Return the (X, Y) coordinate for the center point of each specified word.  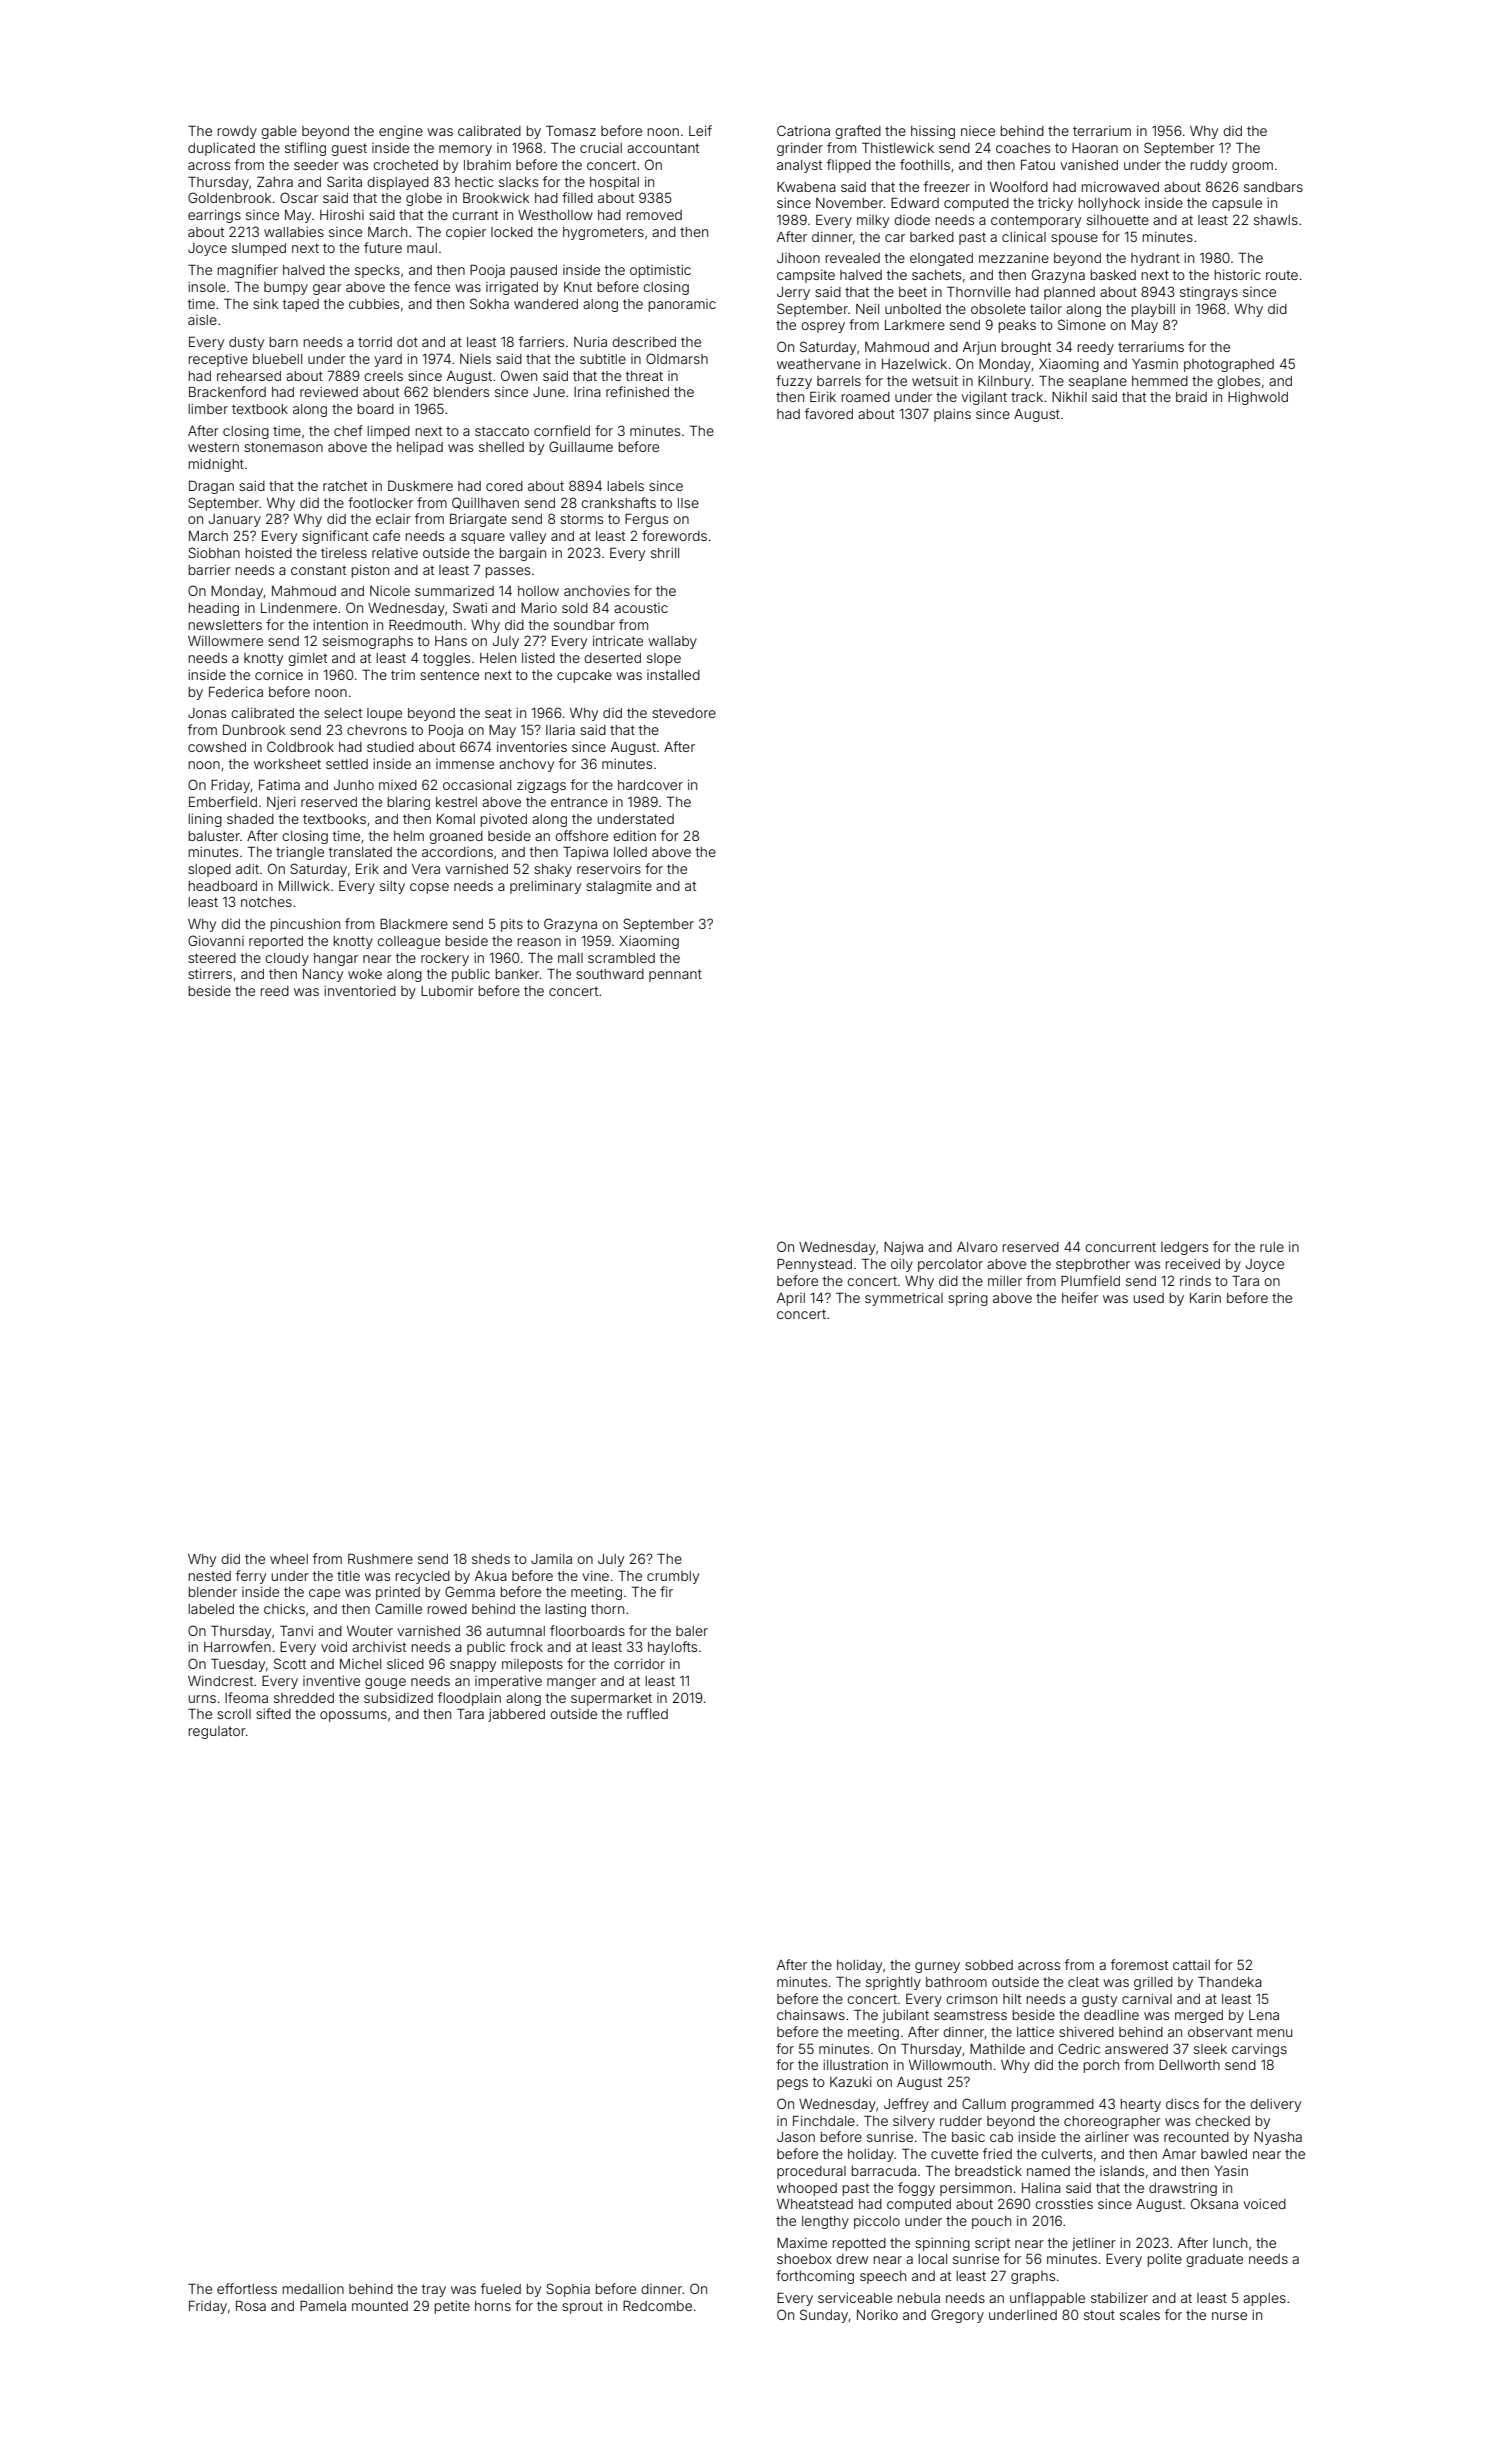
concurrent (1120, 1247)
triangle (300, 853)
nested (209, 1576)
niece (978, 131)
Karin (1205, 1297)
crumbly (673, 1577)
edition (634, 835)
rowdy (237, 132)
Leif (700, 130)
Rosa (251, 2305)
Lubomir (447, 991)
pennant (675, 975)
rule (1272, 1247)
